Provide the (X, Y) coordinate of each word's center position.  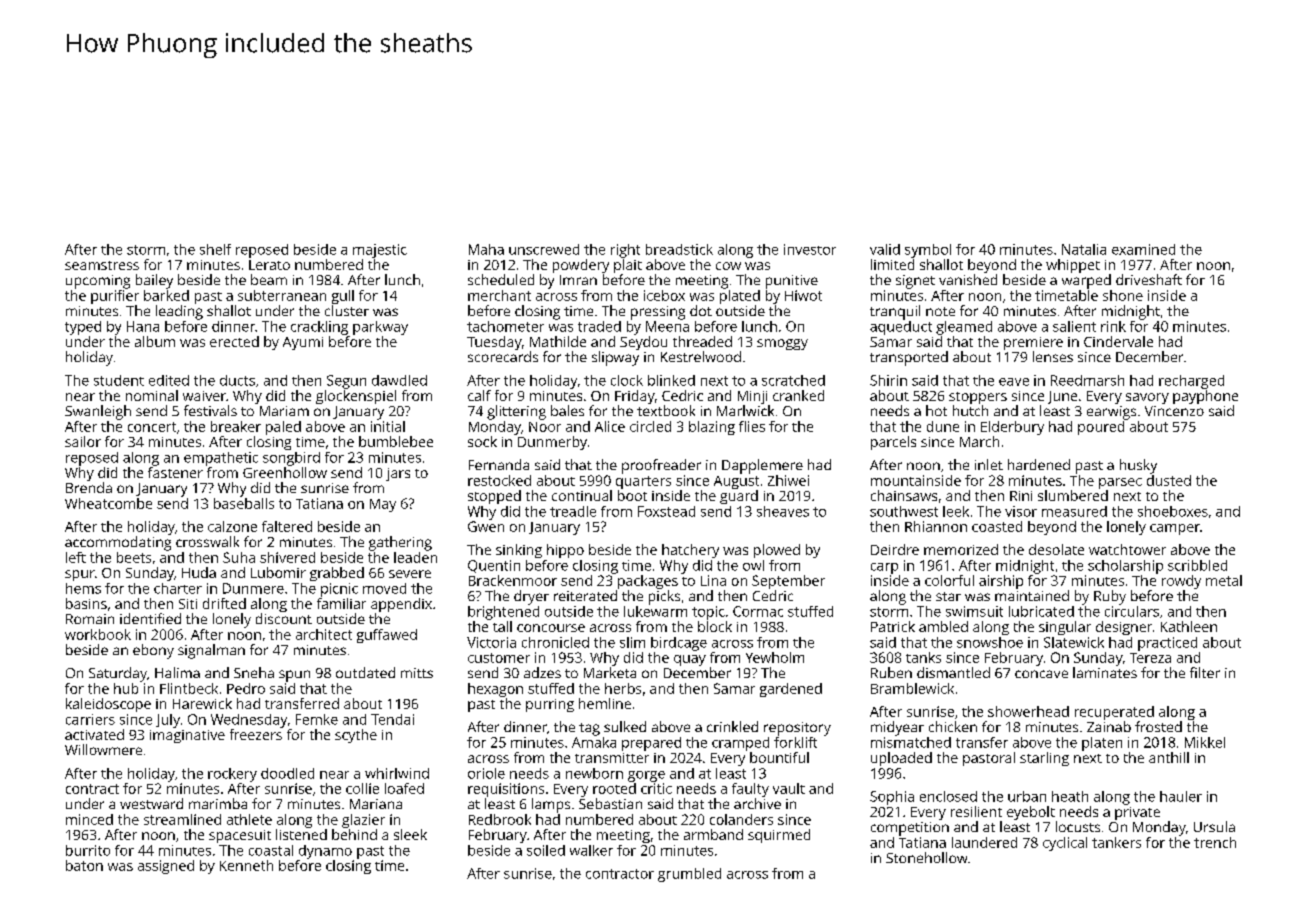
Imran (578, 280)
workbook (98, 634)
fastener (175, 472)
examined (1143, 249)
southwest (904, 511)
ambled (943, 626)
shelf (215, 249)
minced (89, 819)
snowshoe (990, 642)
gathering (400, 543)
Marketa (610, 672)
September (788, 582)
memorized (961, 549)
